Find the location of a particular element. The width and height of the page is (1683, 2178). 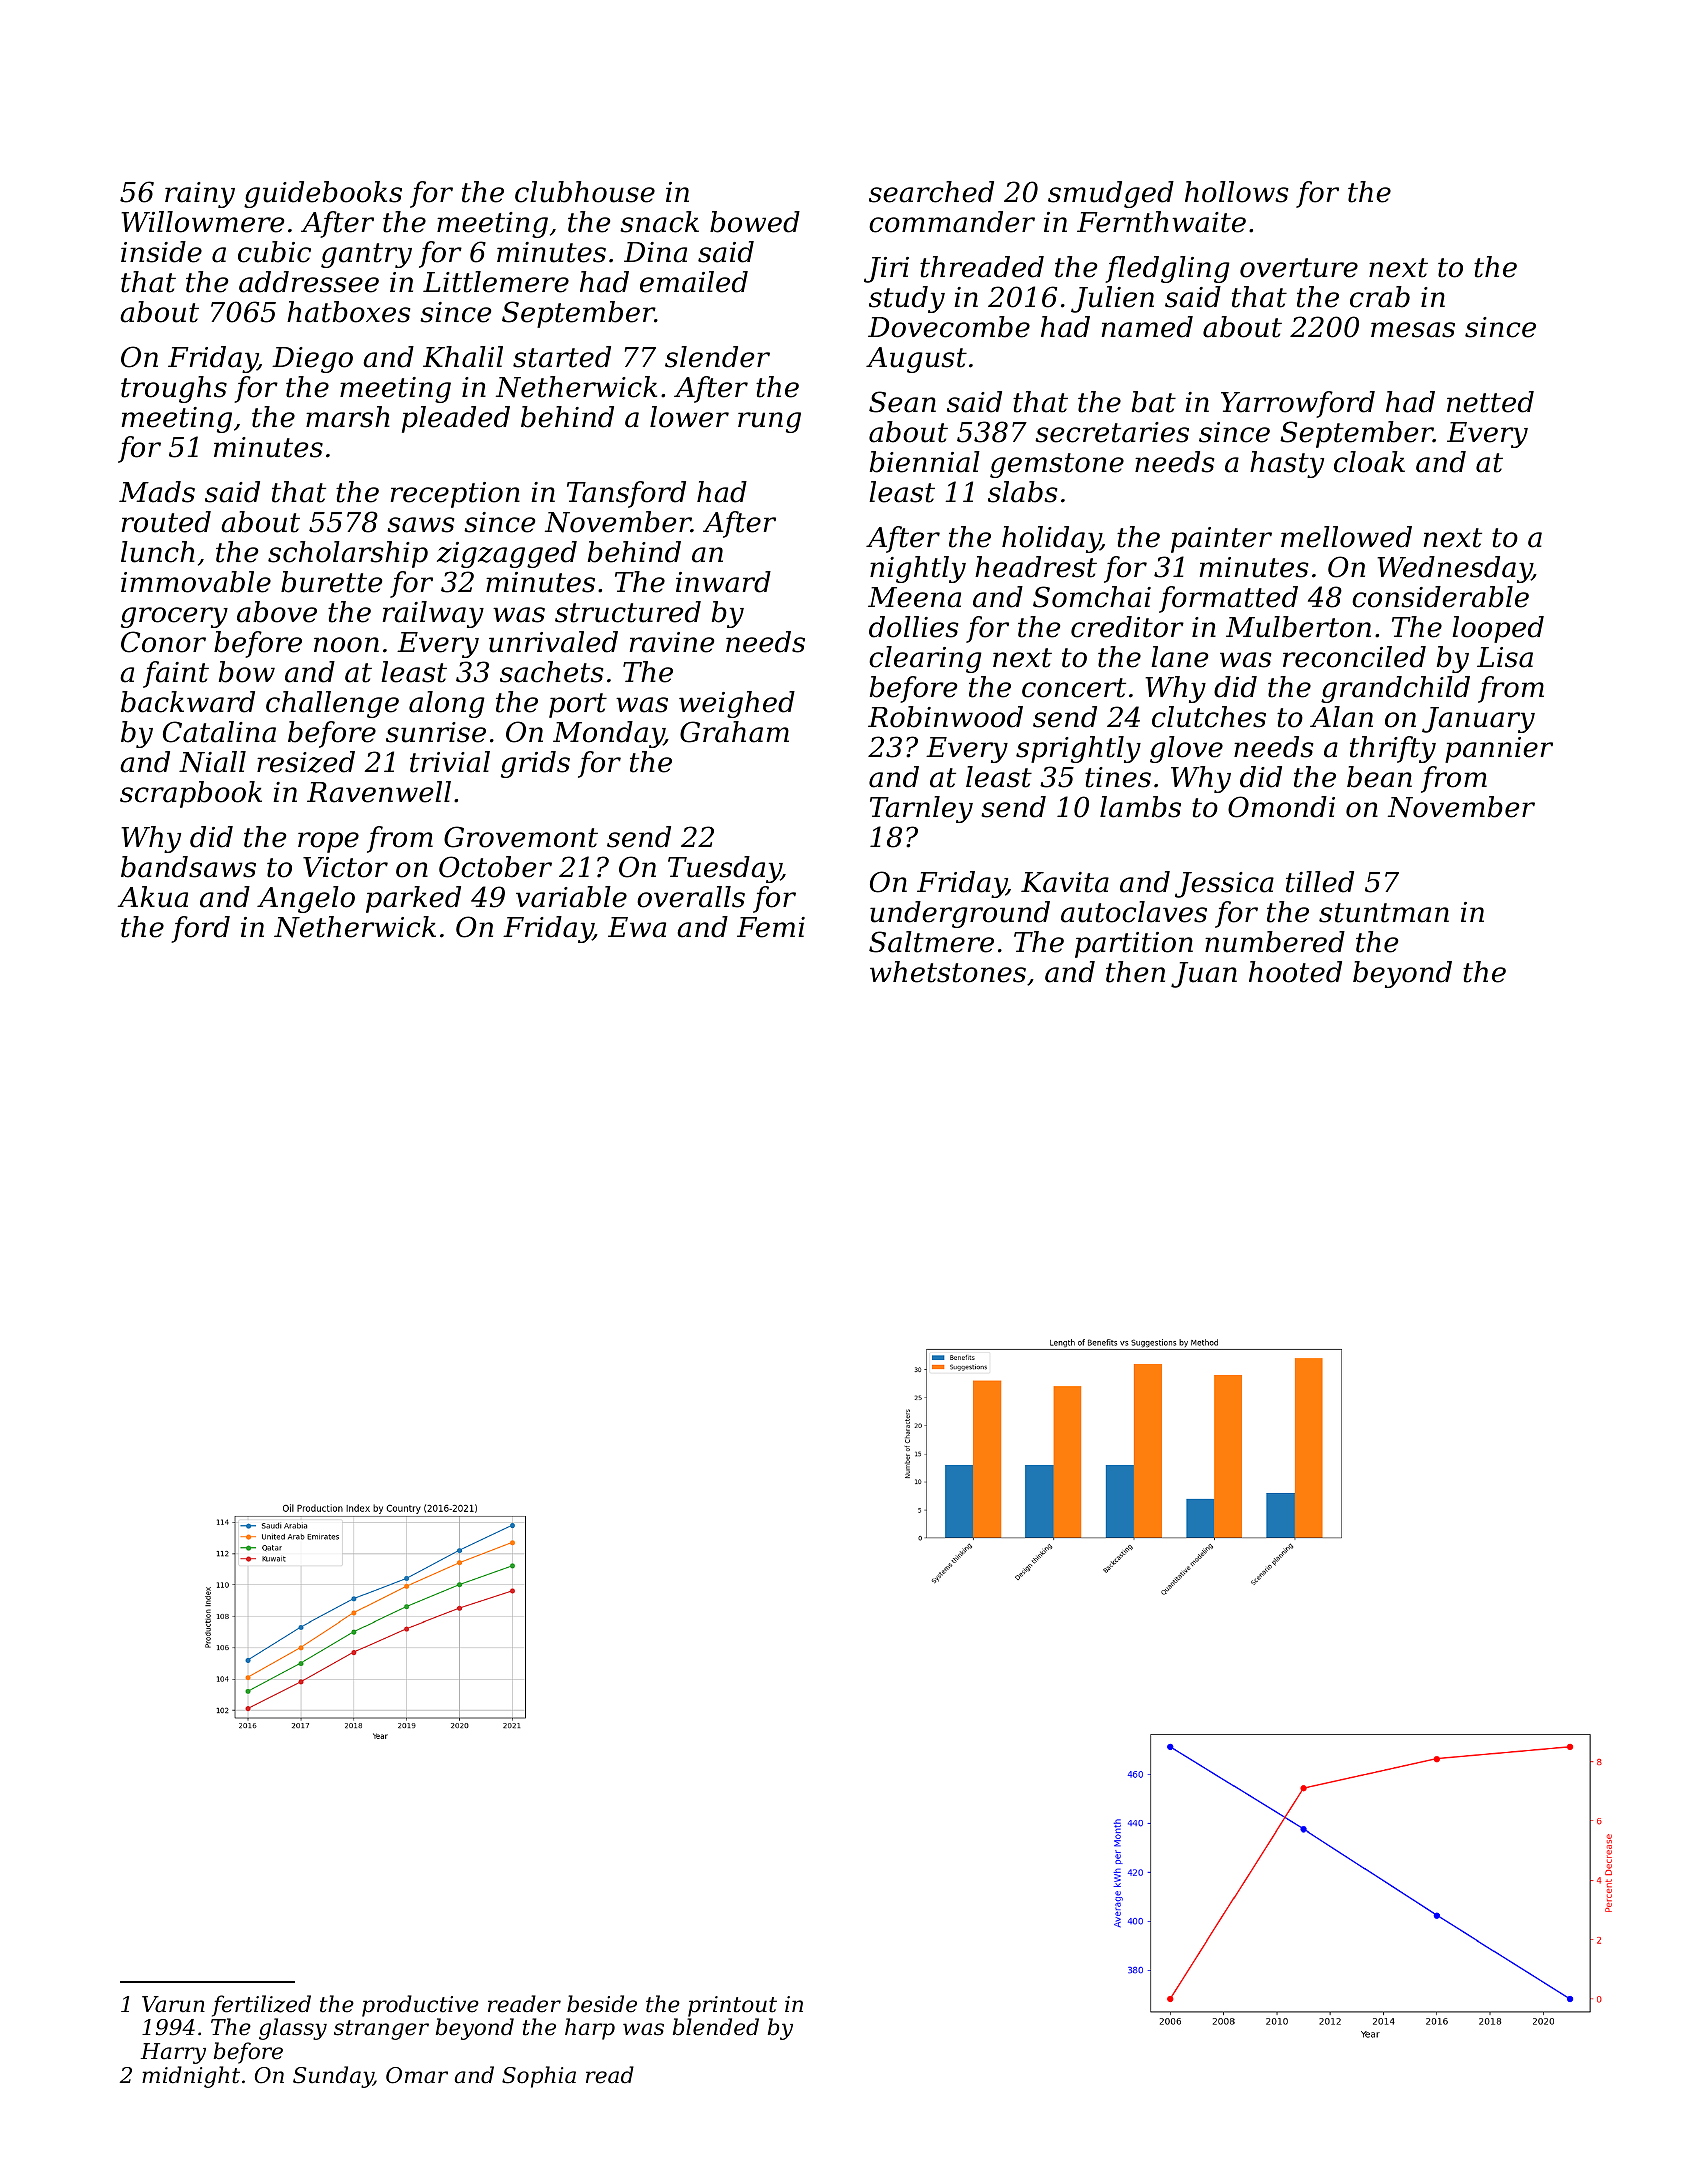

printout is located at coordinates (732, 2006).
